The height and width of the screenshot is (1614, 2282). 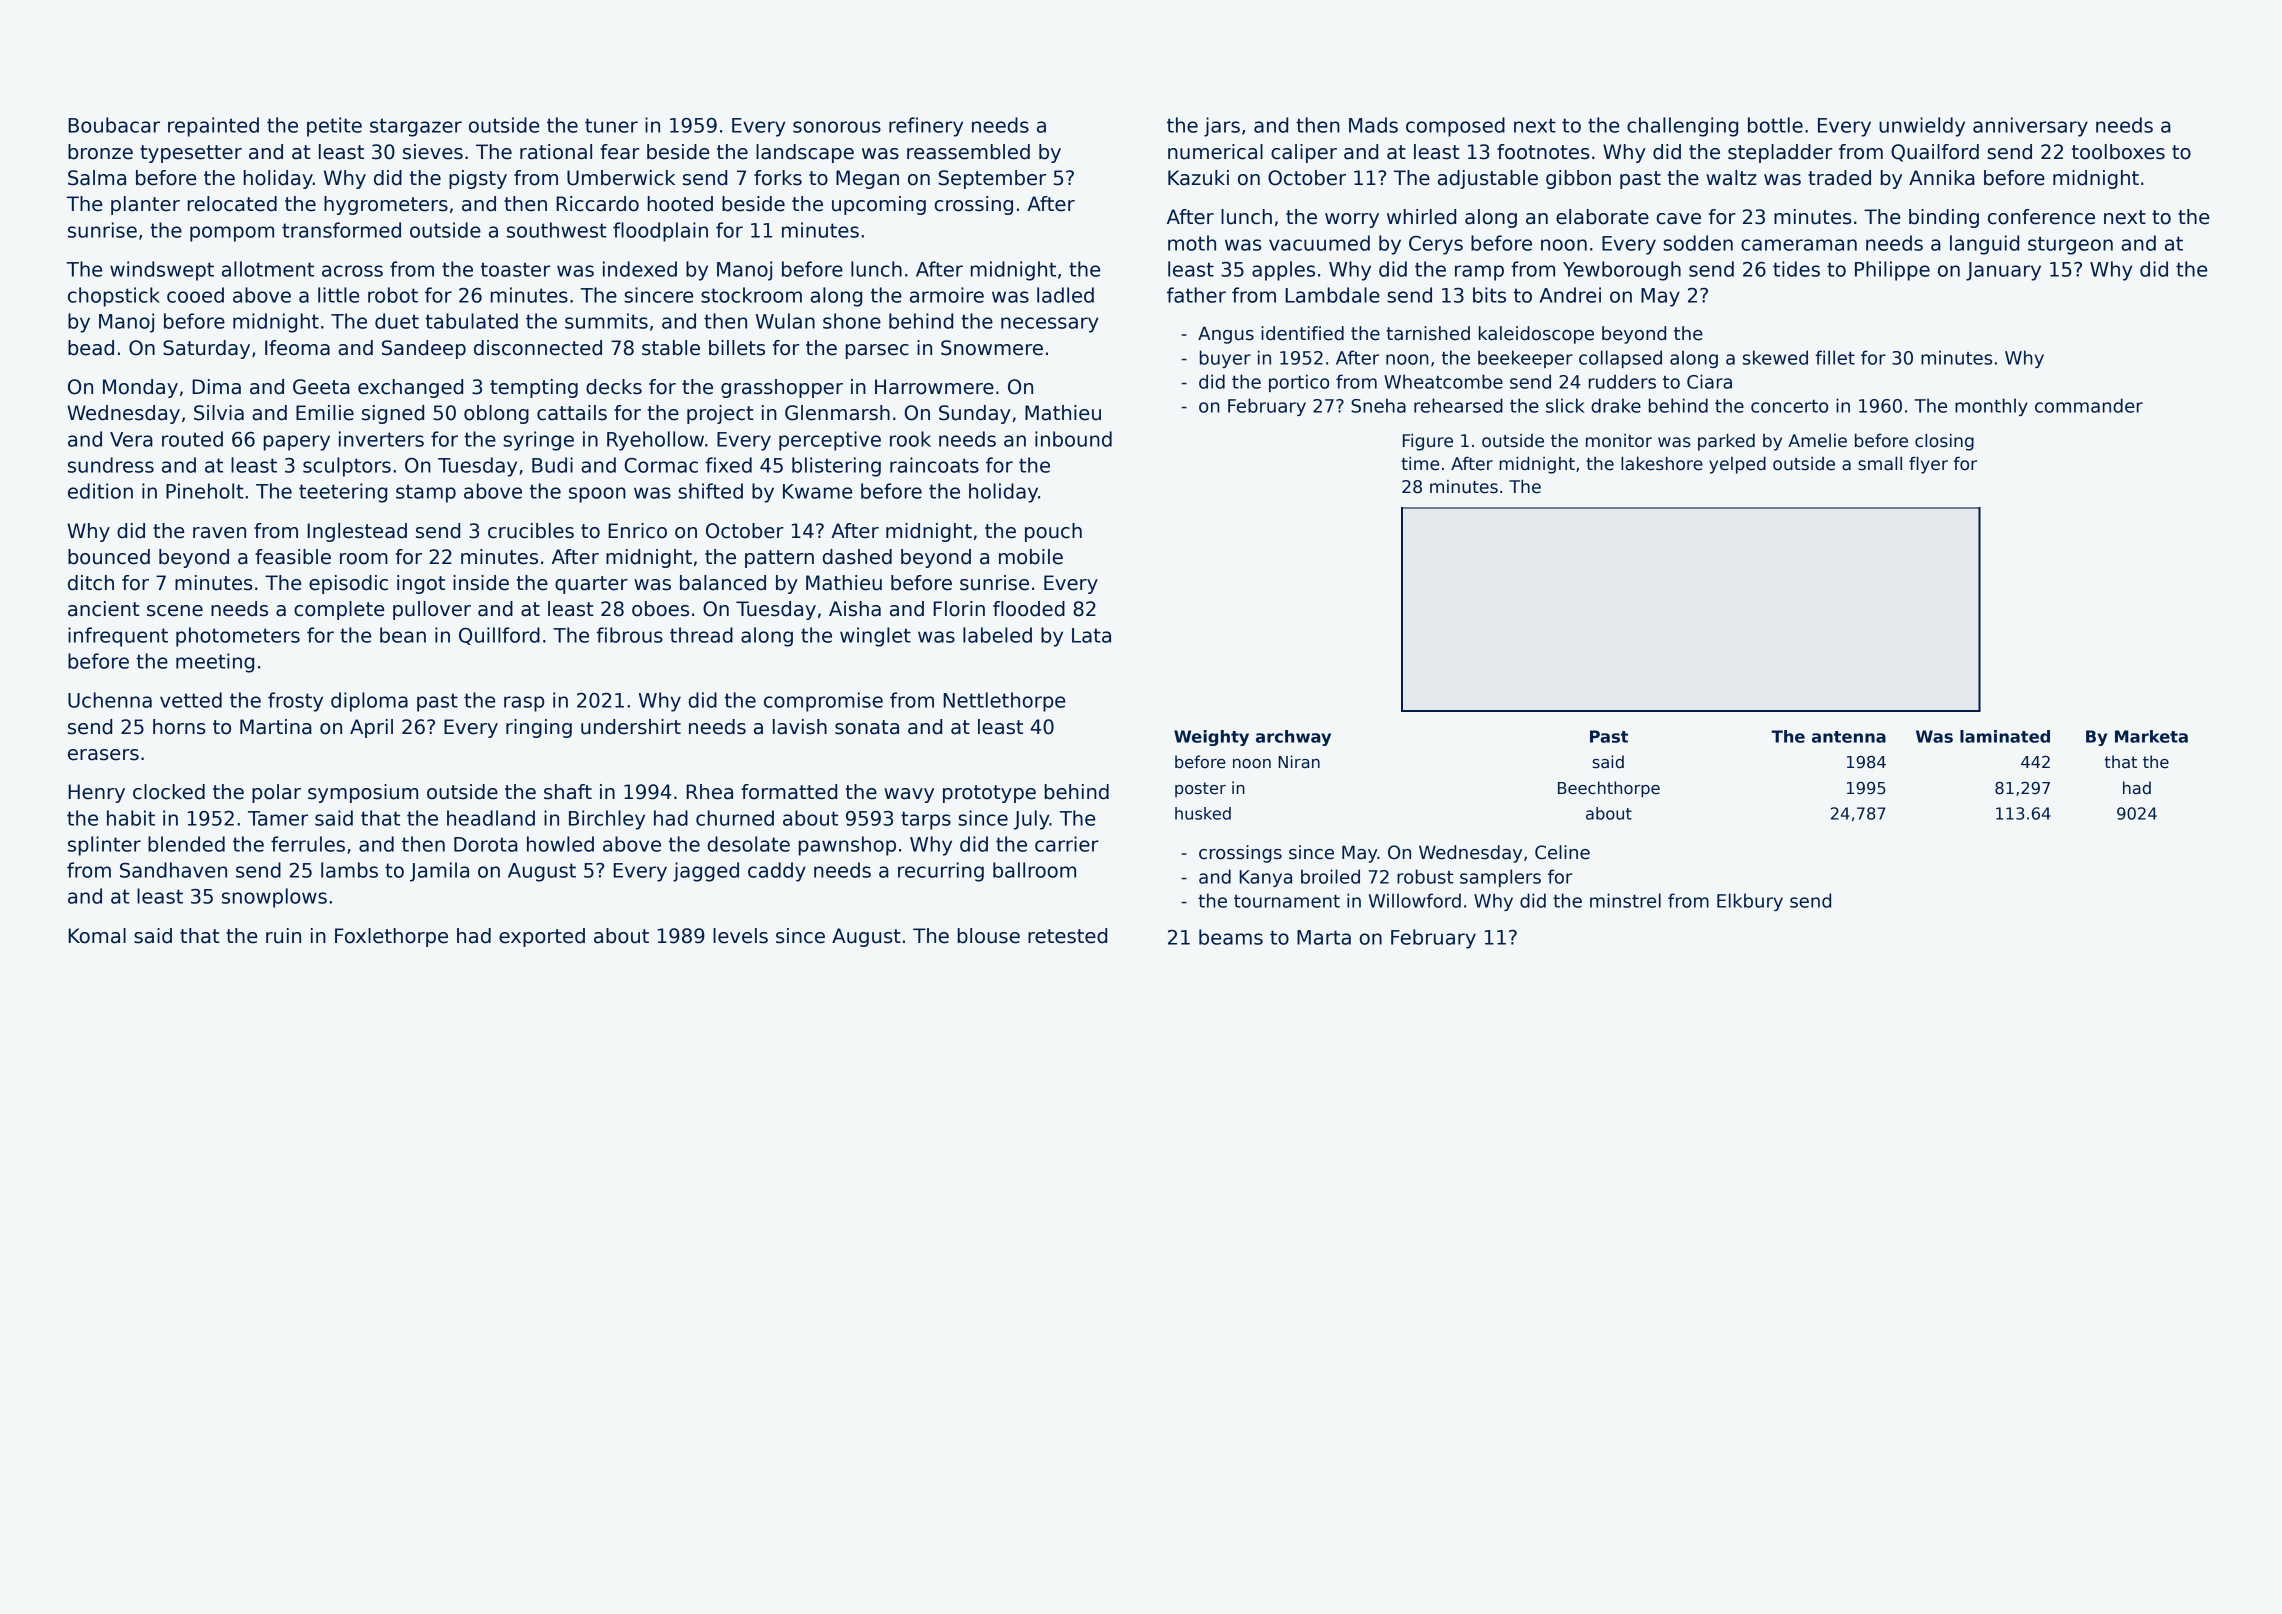 What do you see at coordinates (2151, 736) in the screenshot?
I see `Marketa` at bounding box center [2151, 736].
